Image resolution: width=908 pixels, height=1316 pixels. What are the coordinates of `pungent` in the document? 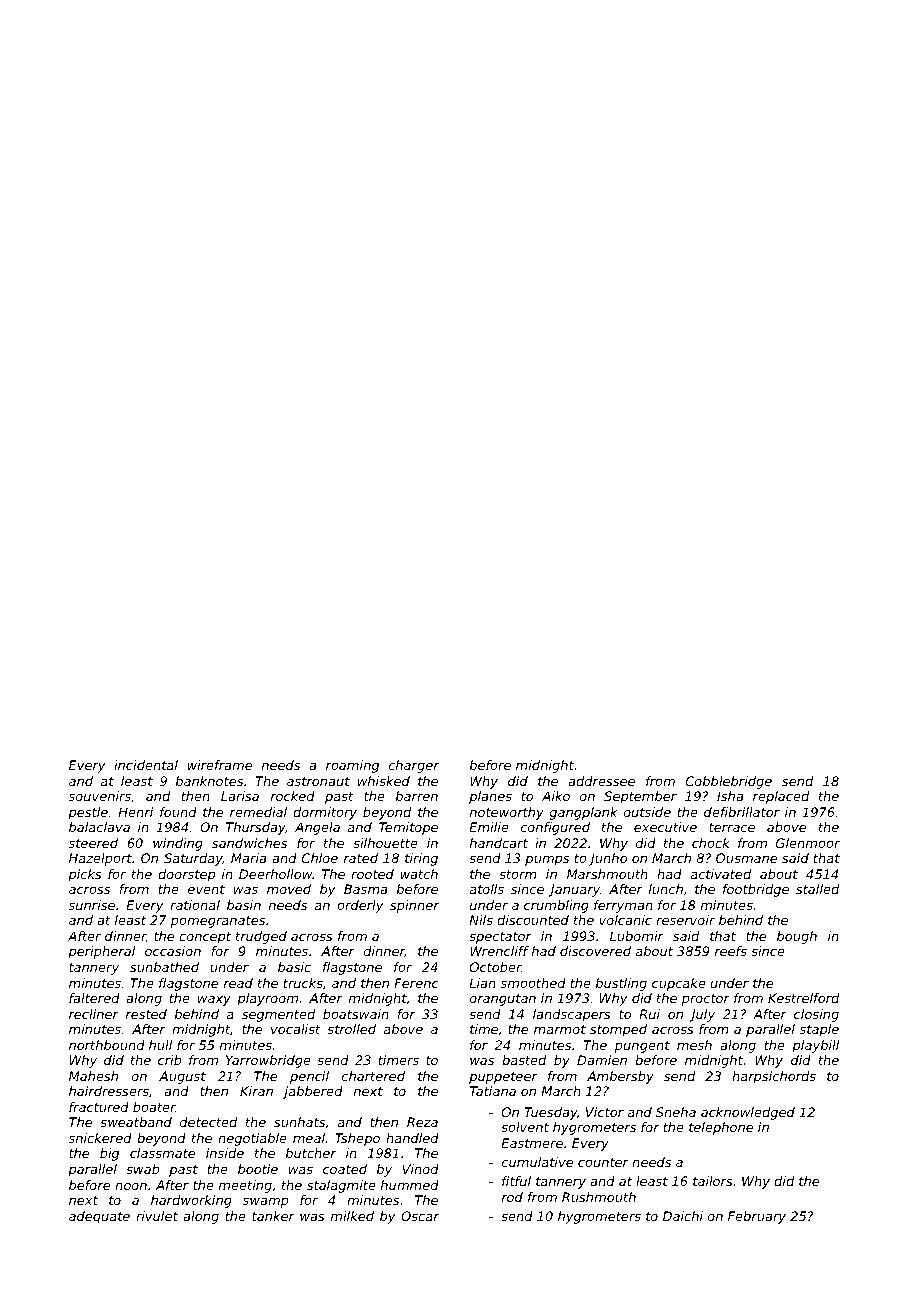 It's located at (642, 1047).
